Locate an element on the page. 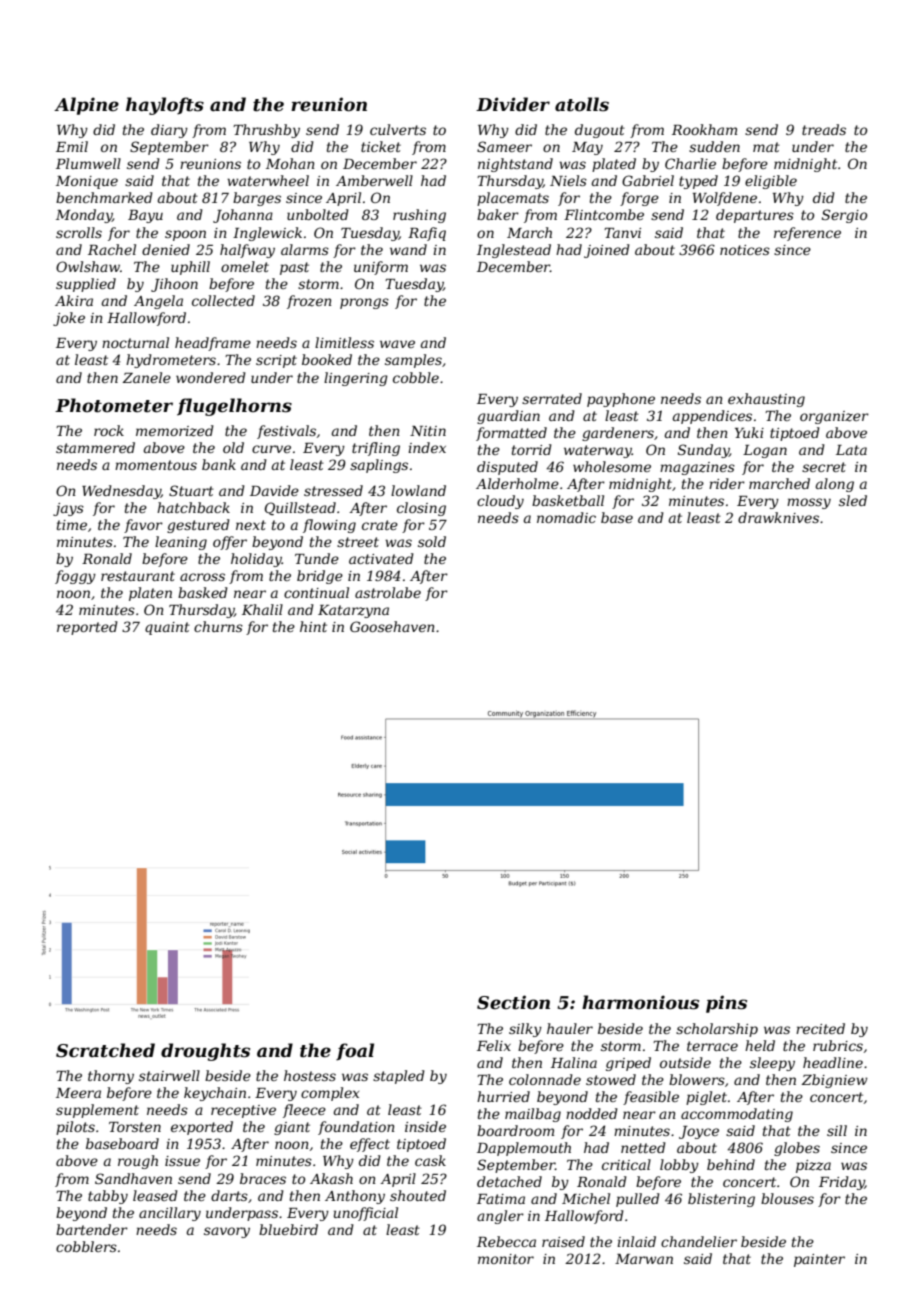  foal is located at coordinates (355, 1051).
